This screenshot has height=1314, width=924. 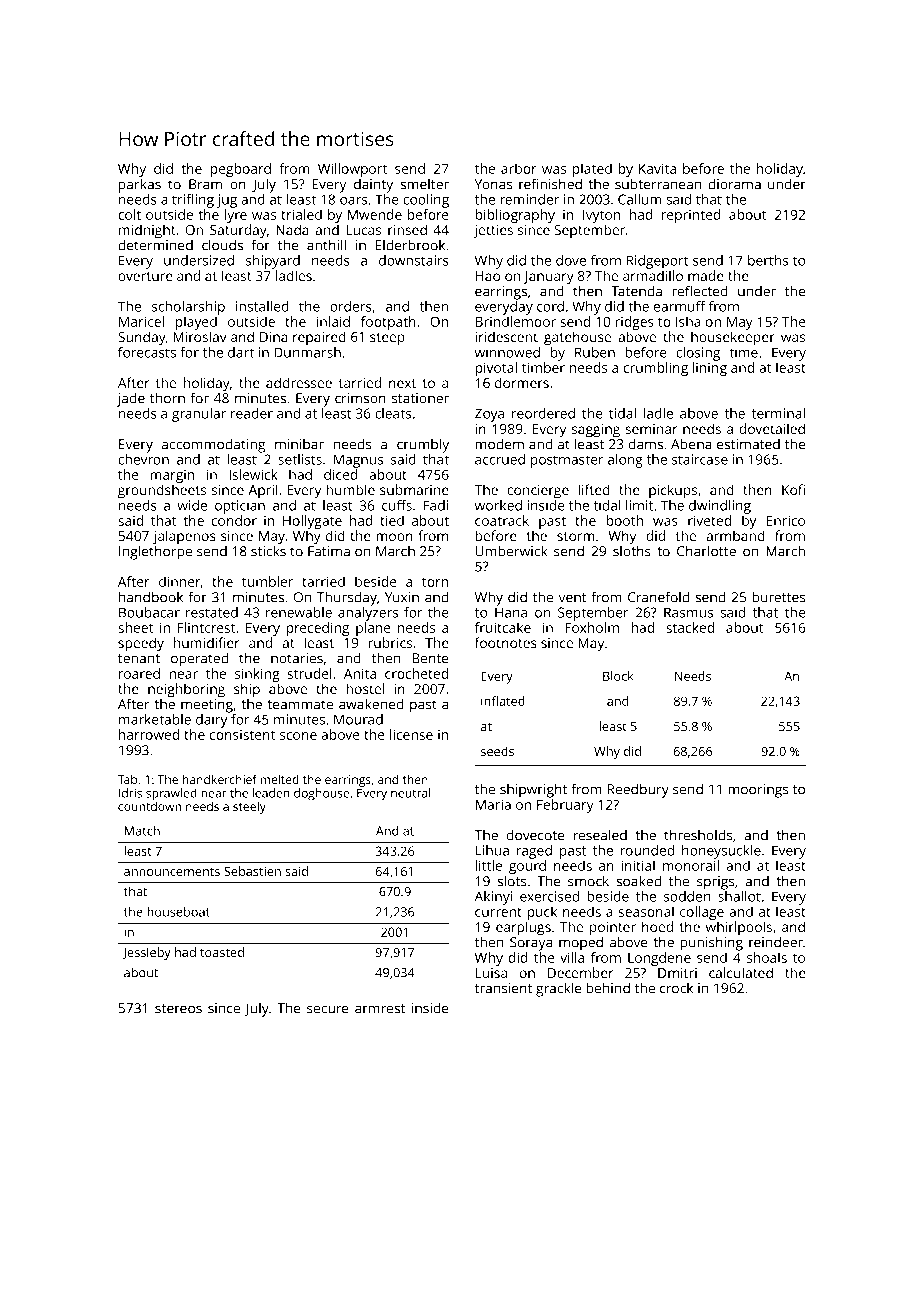 What do you see at coordinates (657, 168) in the screenshot?
I see `Kavita` at bounding box center [657, 168].
